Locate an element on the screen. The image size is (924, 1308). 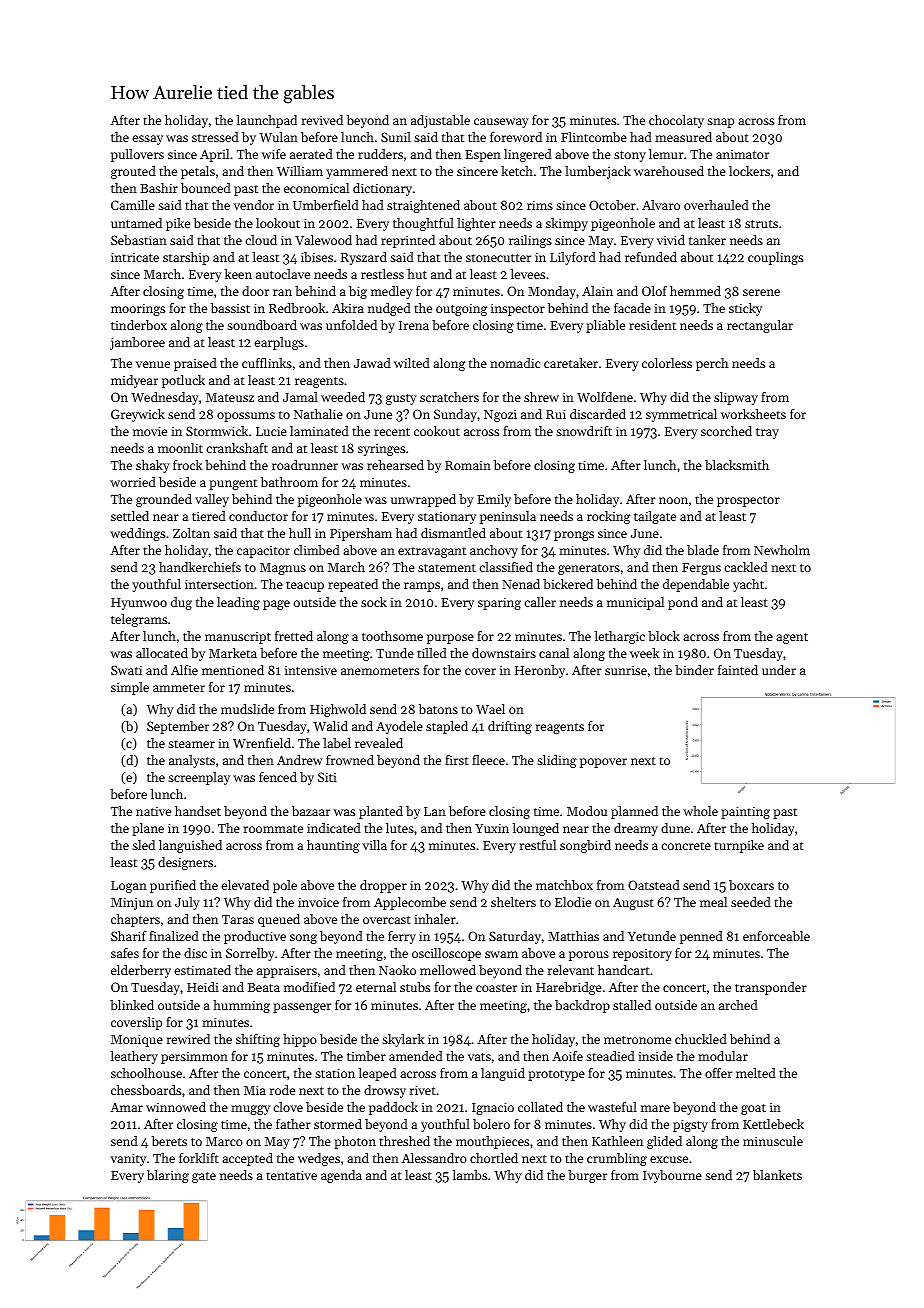
cookout is located at coordinates (437, 431).
